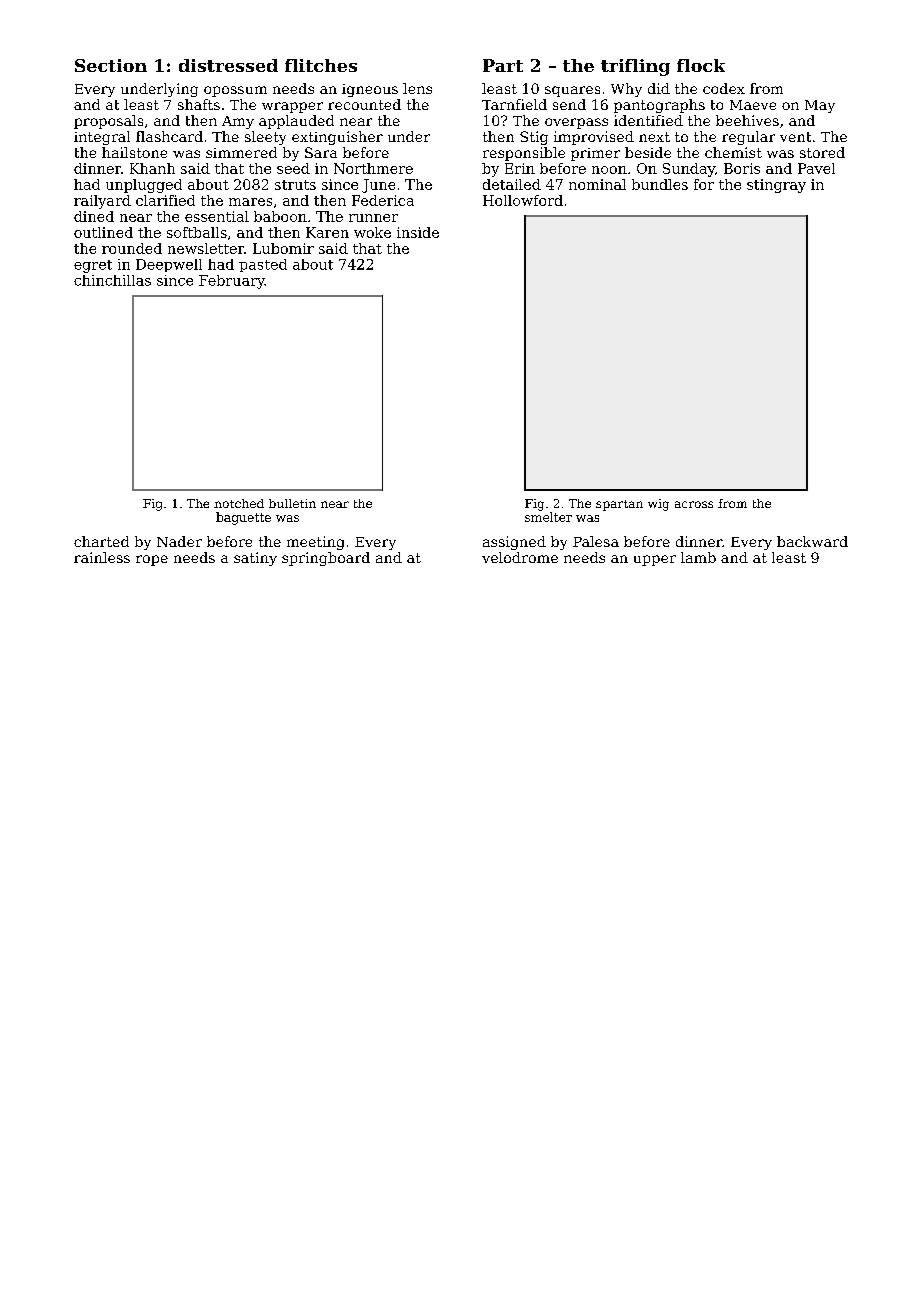  Describe the element at coordinates (152, 168) in the image. I see `Khanh` at that location.
